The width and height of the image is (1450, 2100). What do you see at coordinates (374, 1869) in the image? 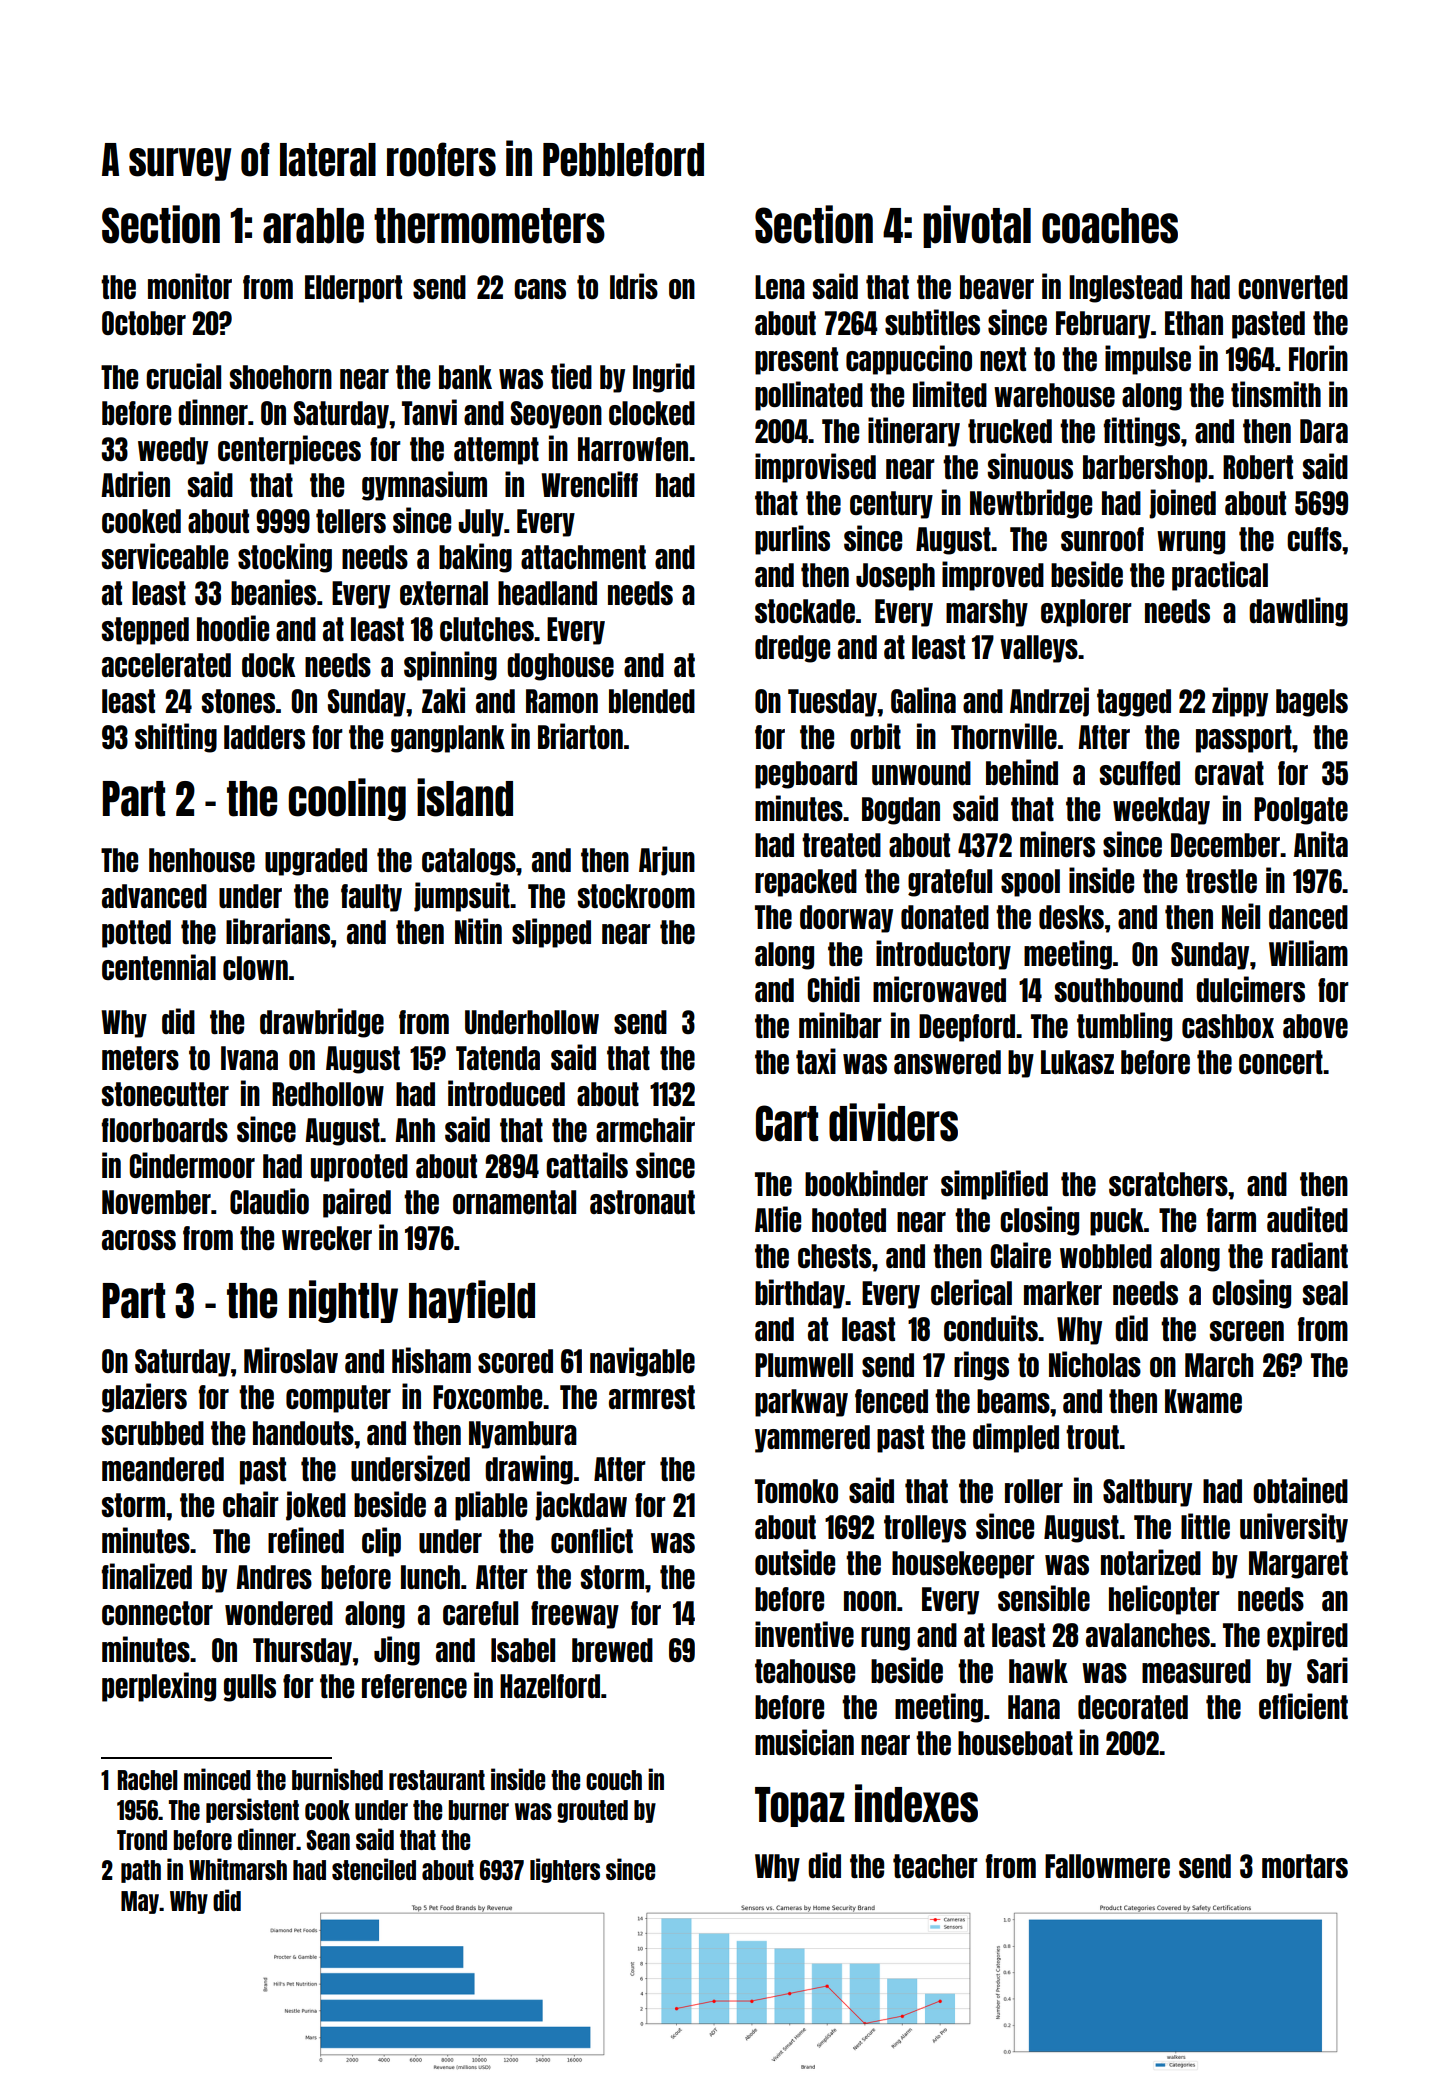
I see `stenciled` at bounding box center [374, 1869].
